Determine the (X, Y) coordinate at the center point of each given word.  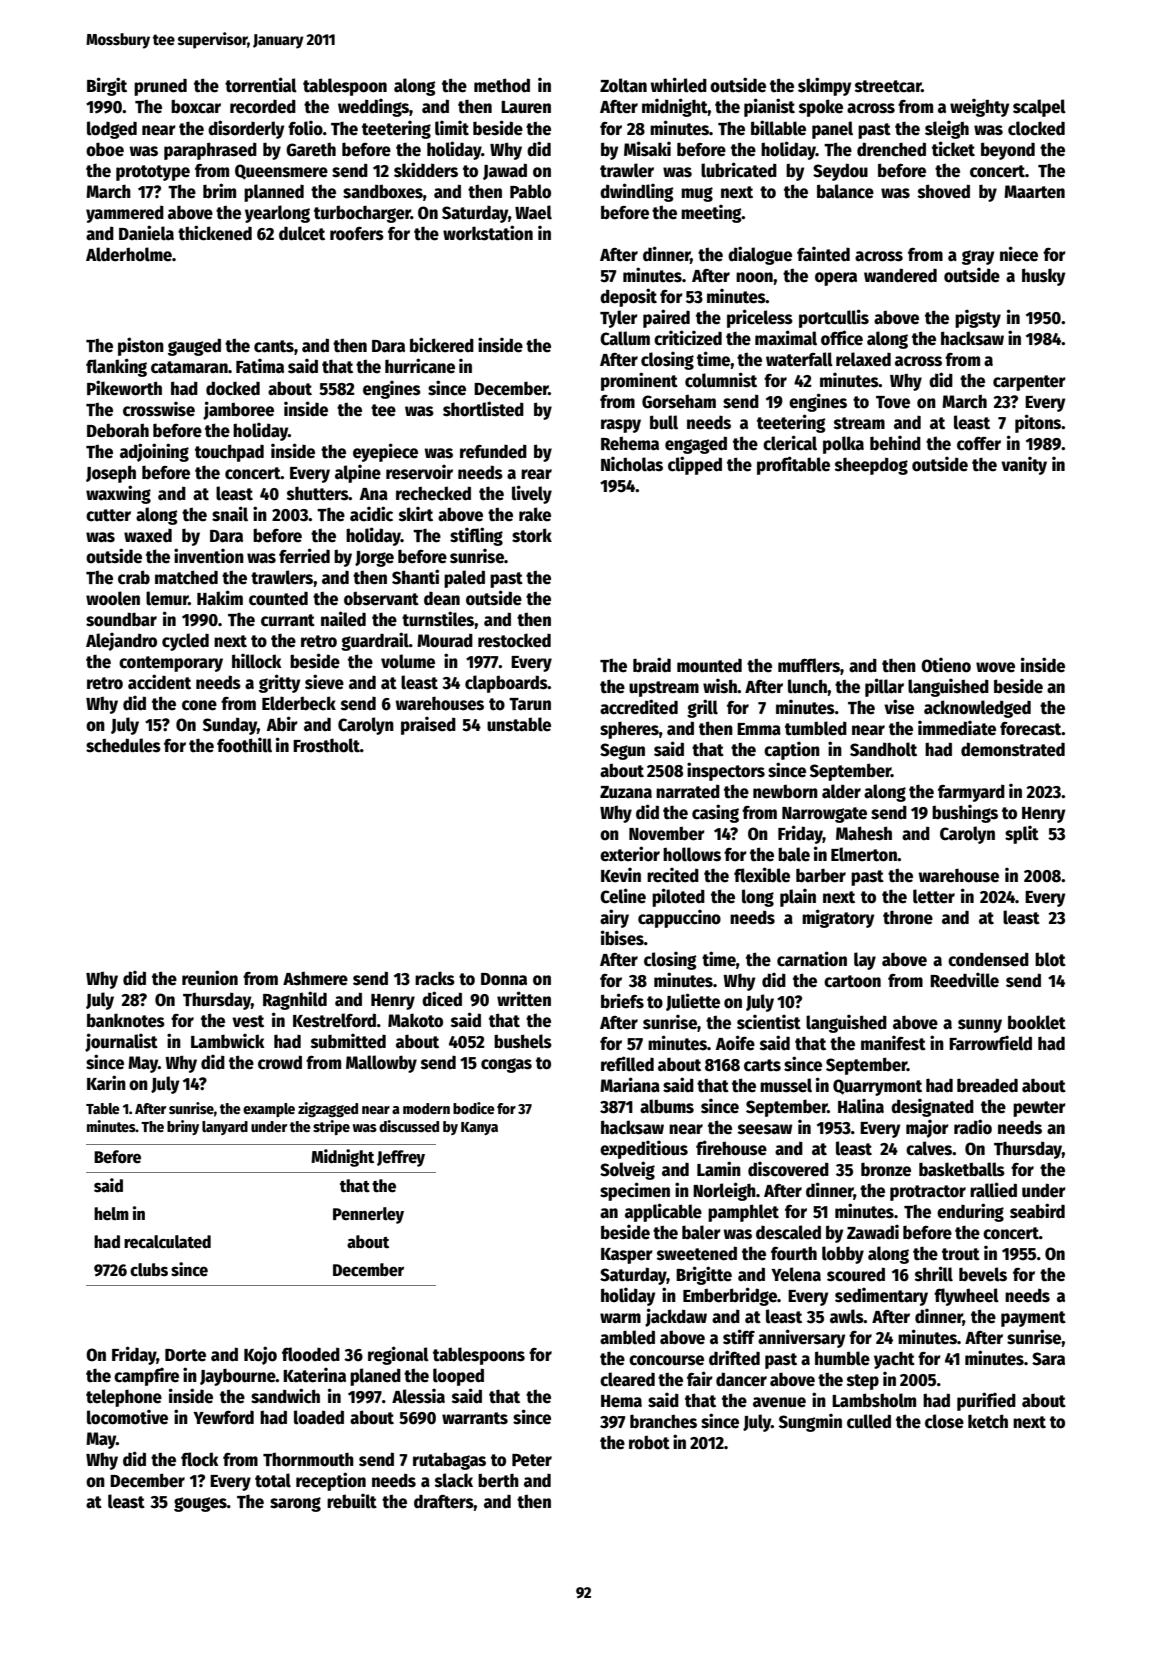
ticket (953, 149)
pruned (160, 87)
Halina (861, 1106)
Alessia (418, 1396)
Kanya (479, 1128)
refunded (493, 451)
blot (1050, 959)
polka (843, 445)
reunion (210, 978)
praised (428, 725)
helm (111, 1214)
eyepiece (385, 452)
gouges (200, 1504)
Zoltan (623, 85)
